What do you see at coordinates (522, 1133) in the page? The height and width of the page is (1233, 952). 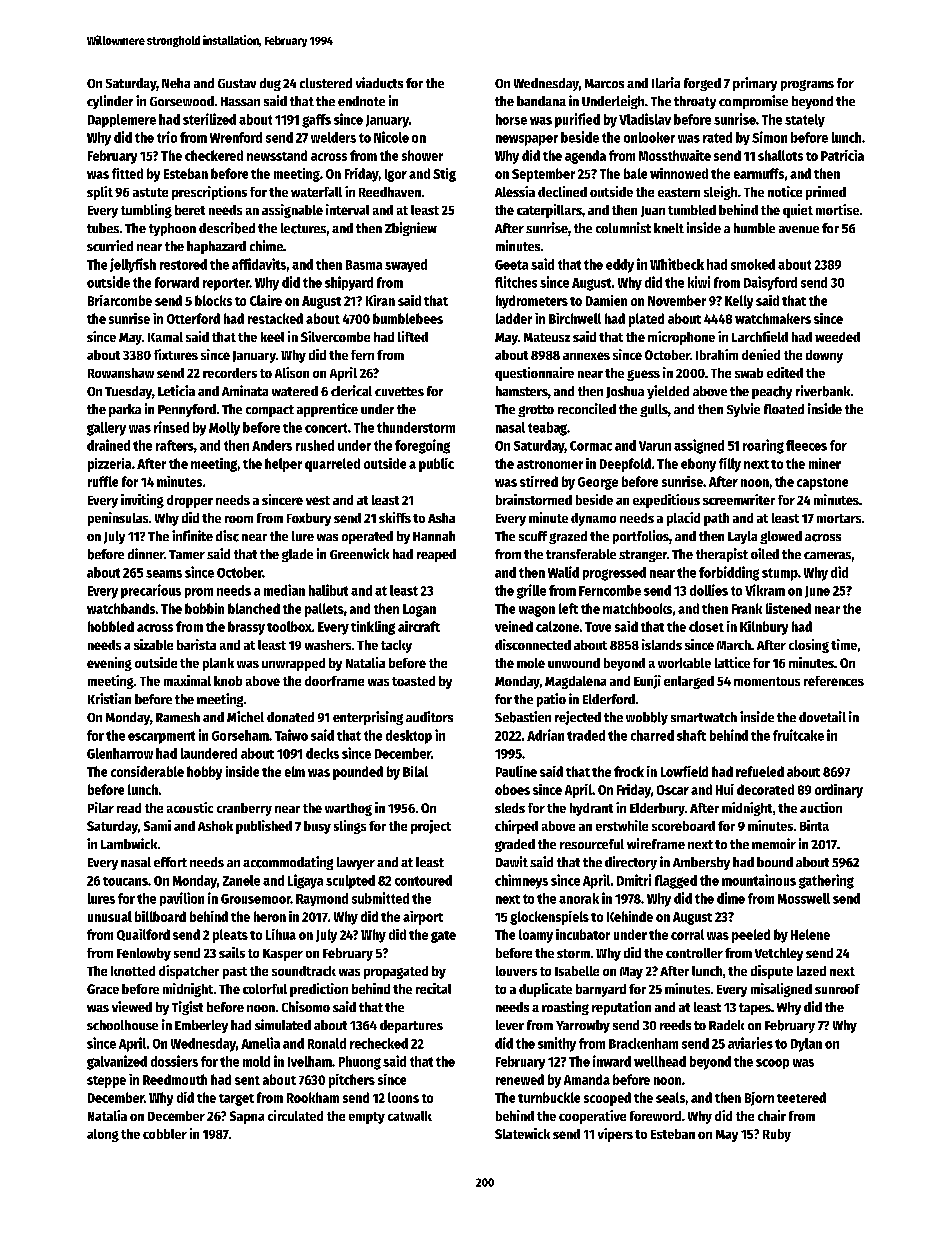 I see `Slatewick` at bounding box center [522, 1133].
